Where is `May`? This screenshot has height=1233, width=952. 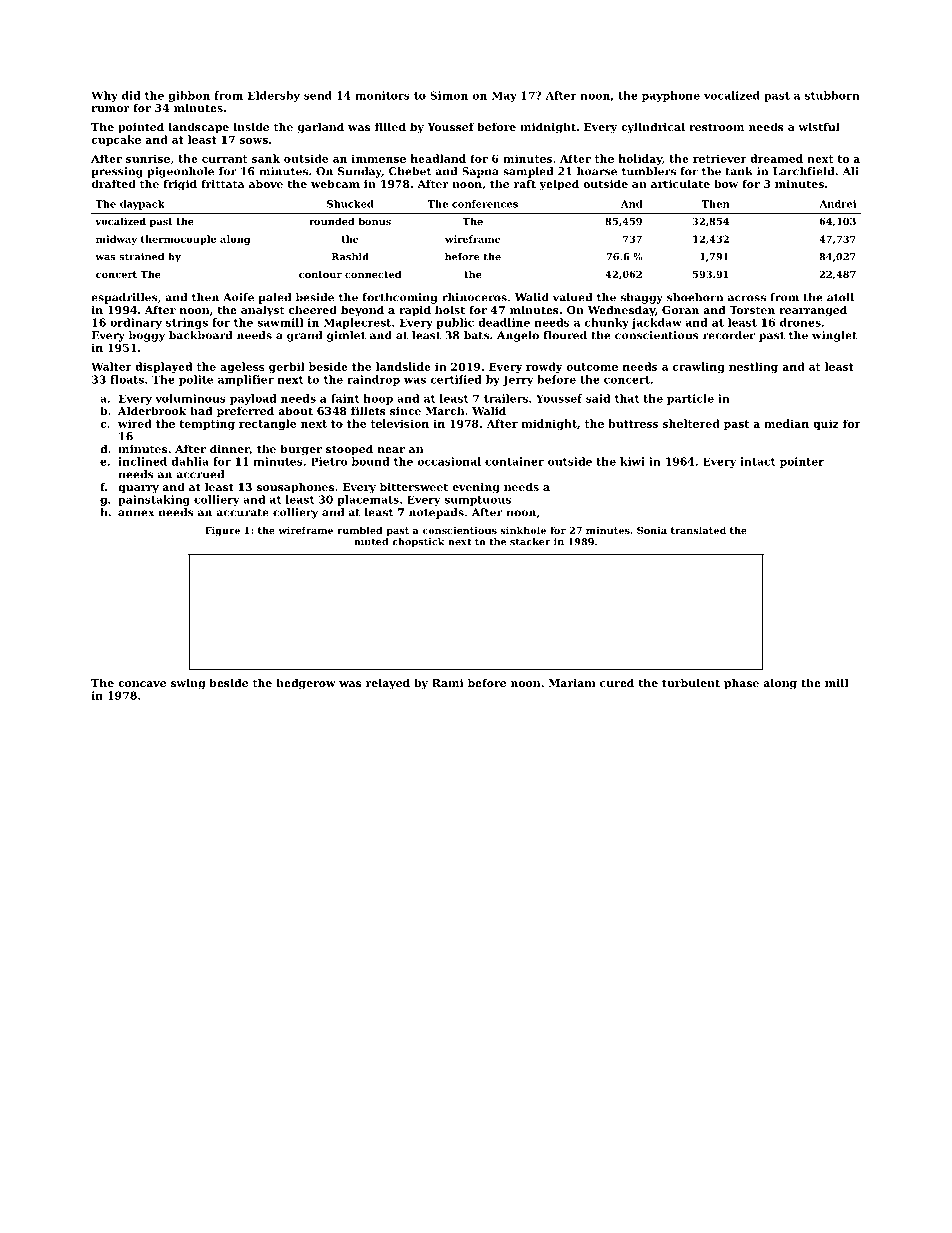 May is located at coordinates (504, 96).
